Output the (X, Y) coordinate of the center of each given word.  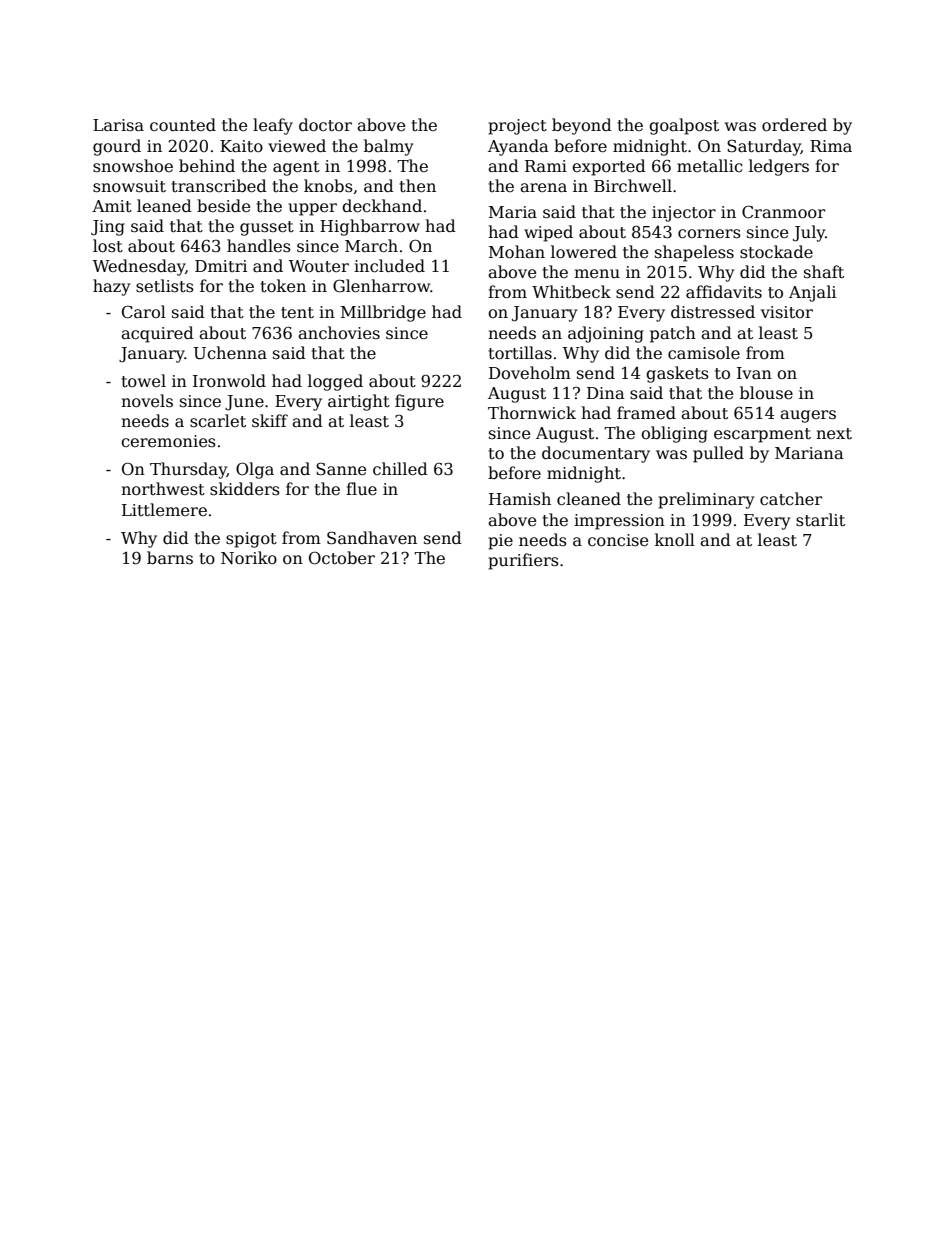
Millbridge (383, 313)
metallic (709, 166)
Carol (144, 312)
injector (684, 214)
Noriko (249, 557)
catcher (791, 499)
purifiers (523, 561)
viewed (297, 146)
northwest (163, 488)
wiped (548, 233)
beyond (582, 126)
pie (500, 542)
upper (312, 209)
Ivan (754, 373)
